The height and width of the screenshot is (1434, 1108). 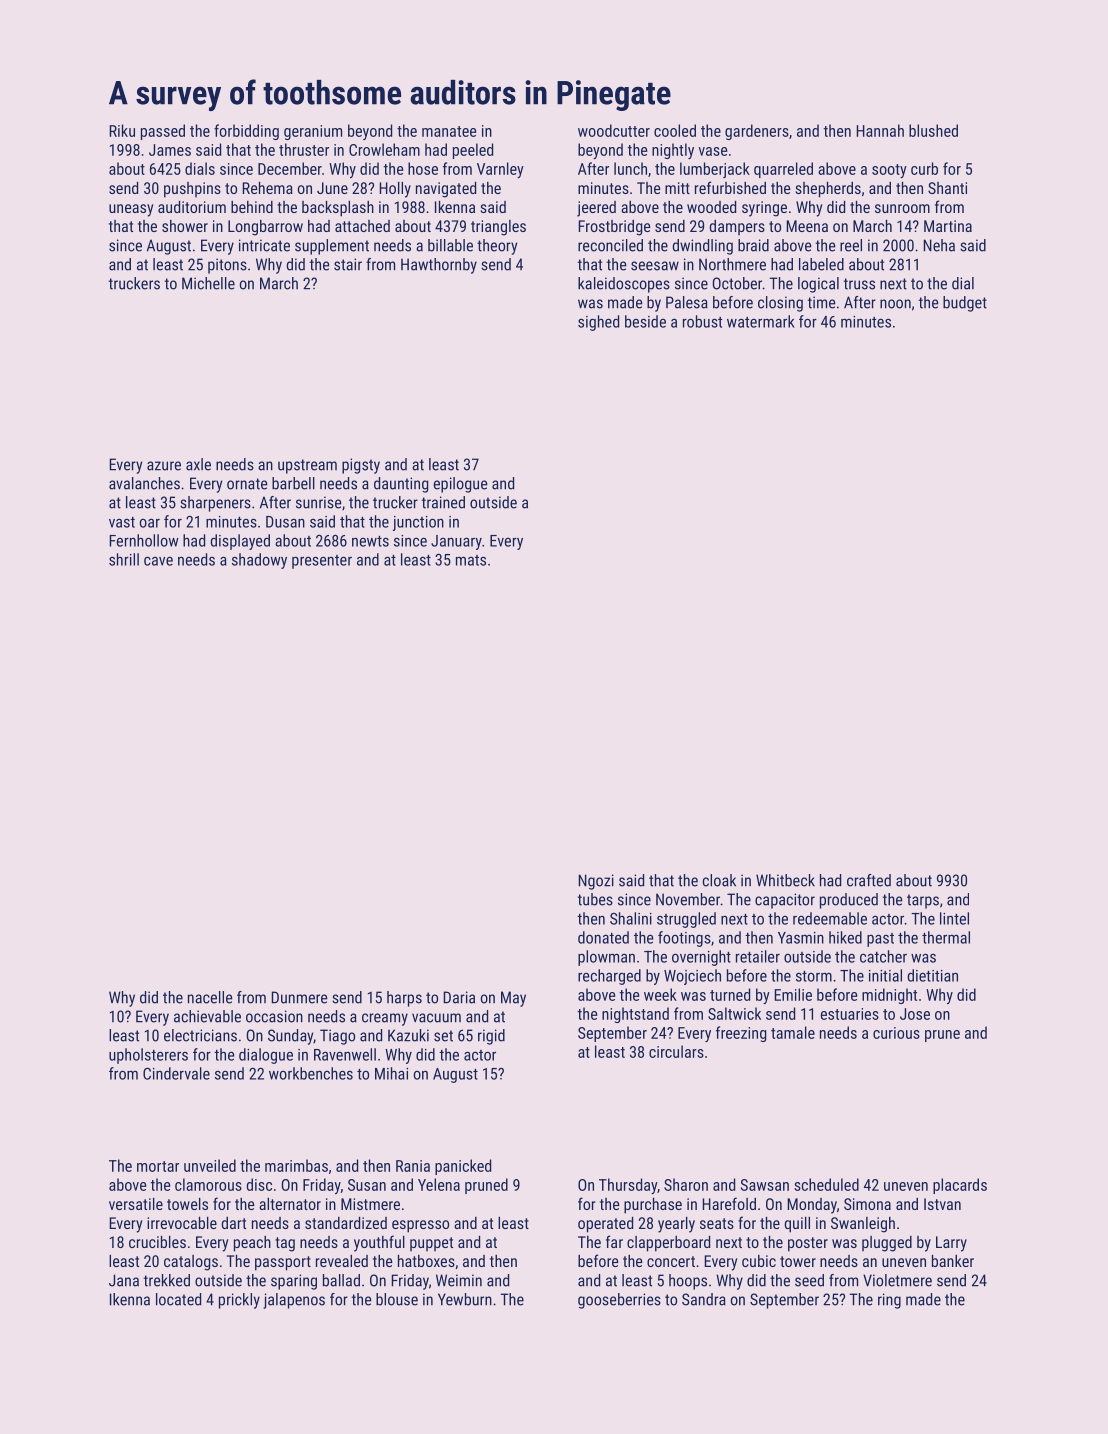 What do you see at coordinates (443, 502) in the screenshot?
I see `trained` at bounding box center [443, 502].
